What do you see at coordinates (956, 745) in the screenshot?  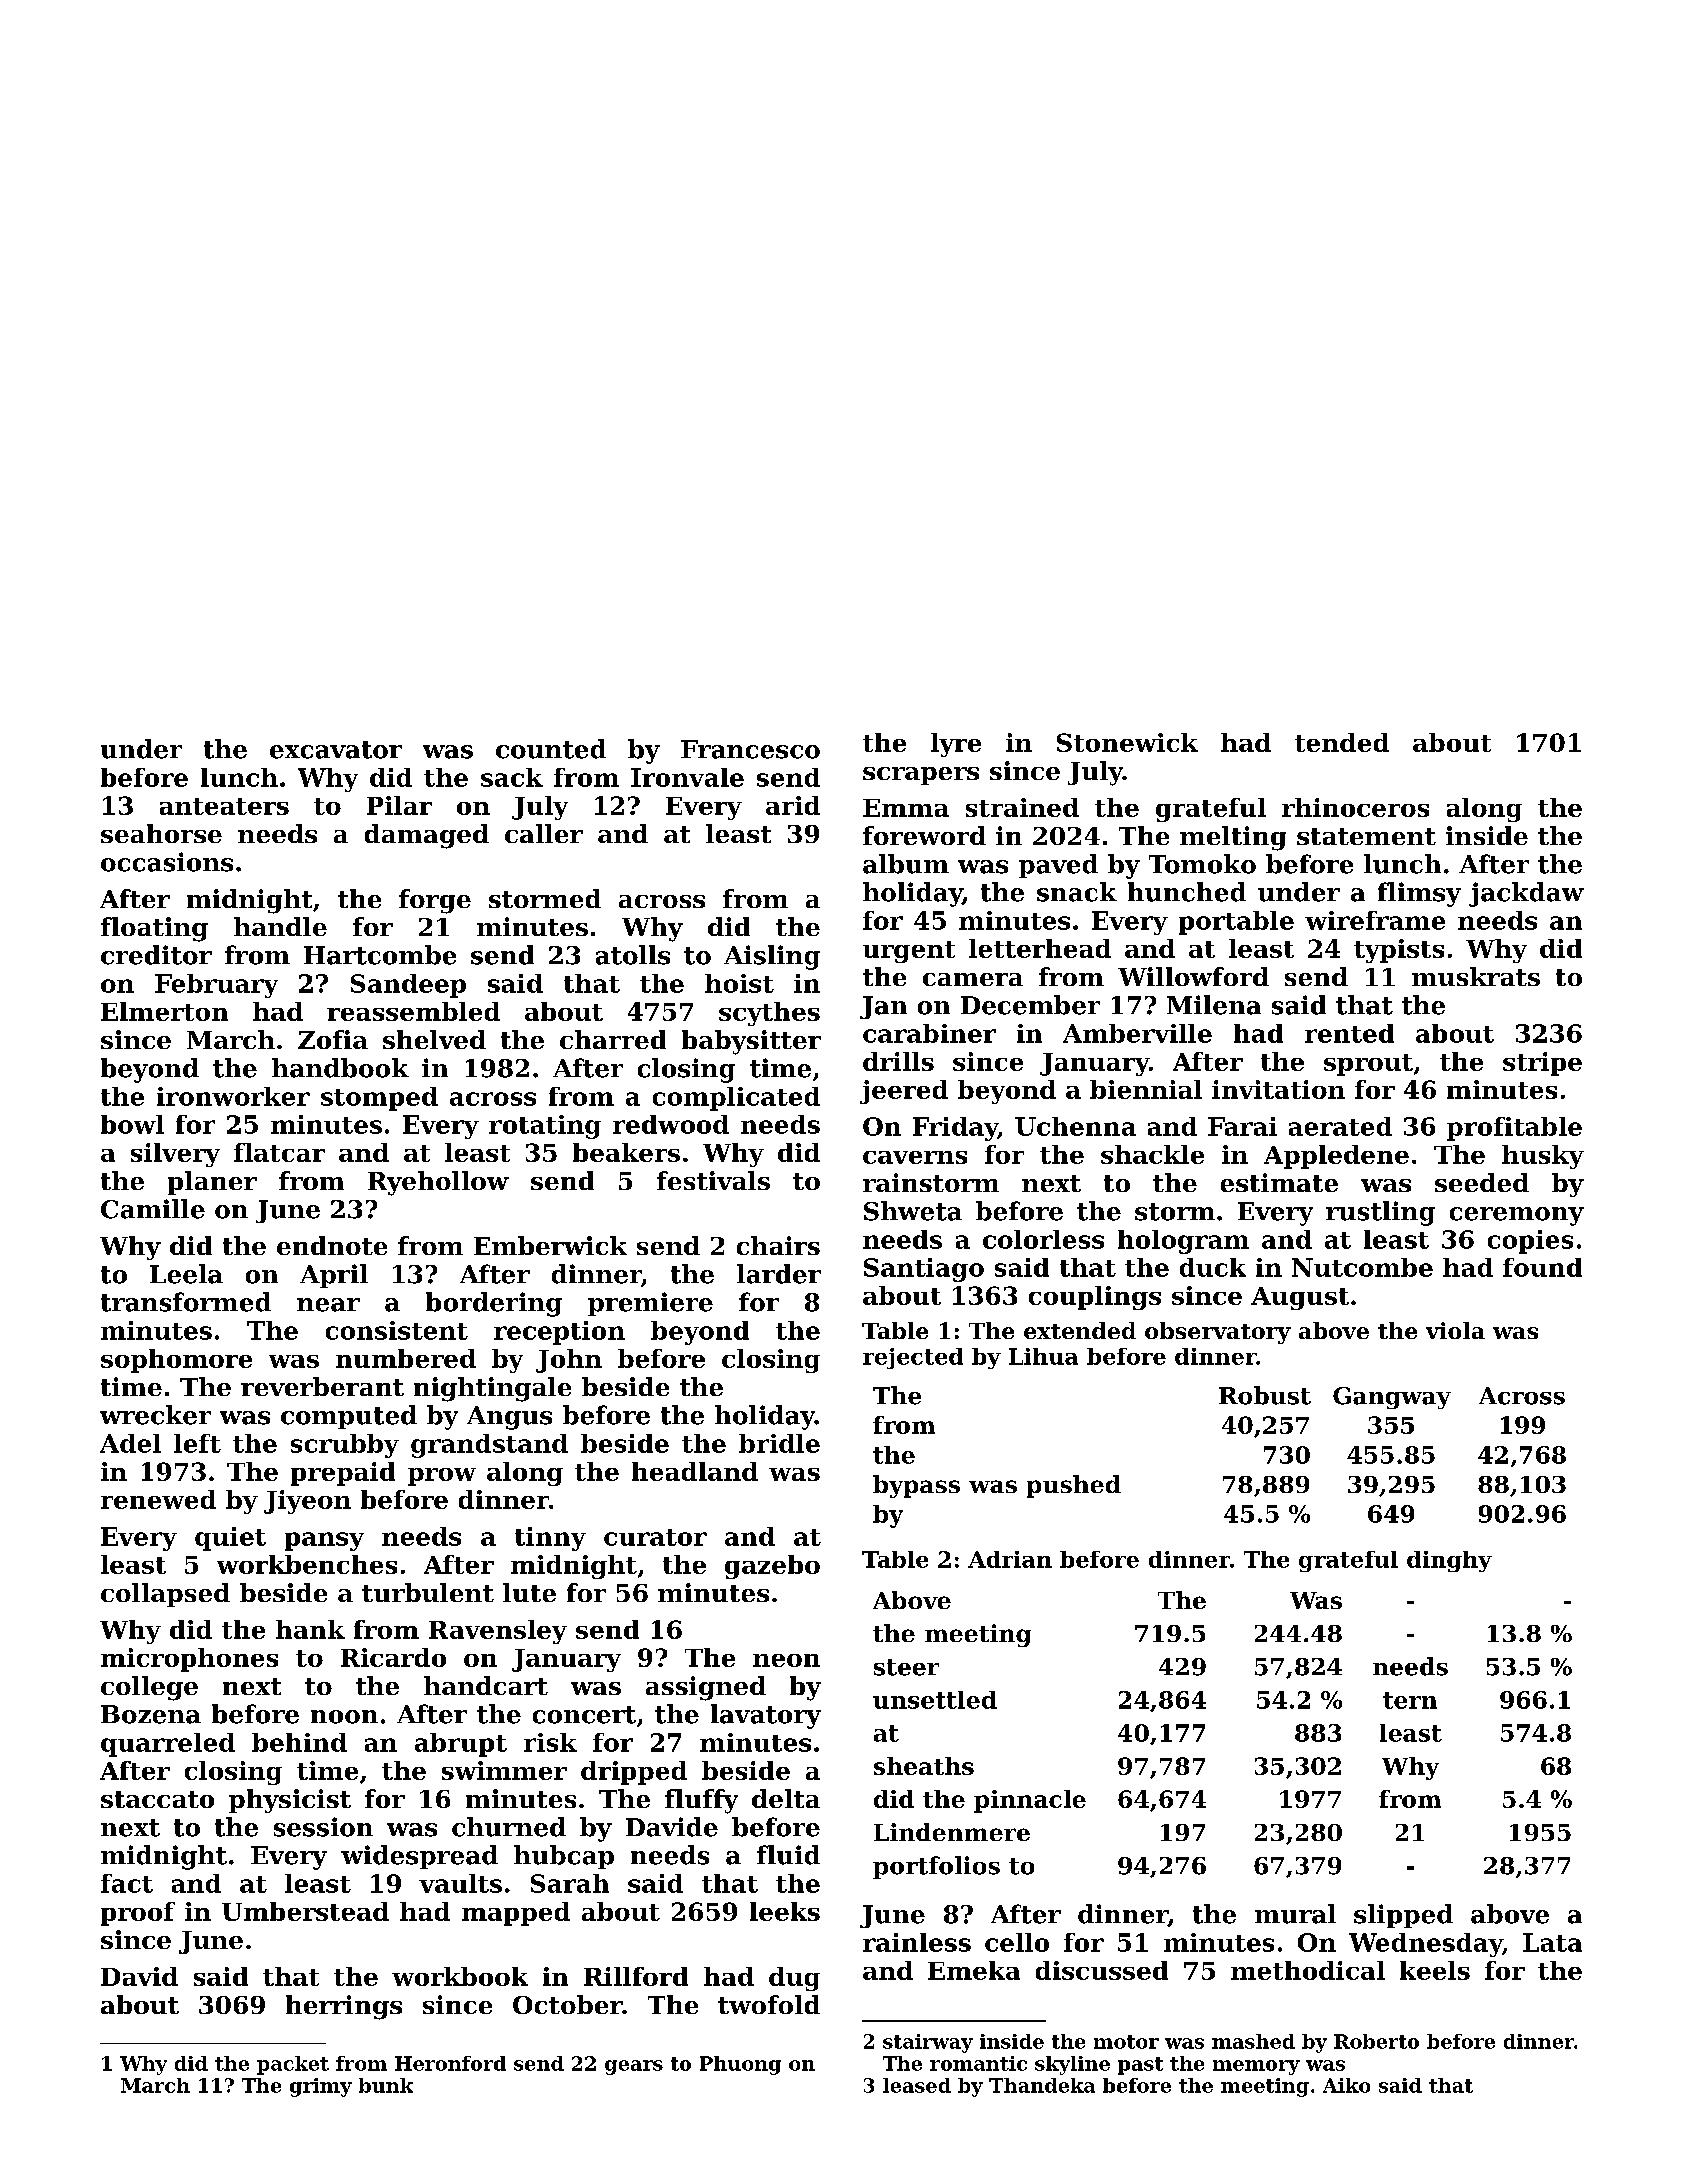 I see `lyre` at bounding box center [956, 745].
